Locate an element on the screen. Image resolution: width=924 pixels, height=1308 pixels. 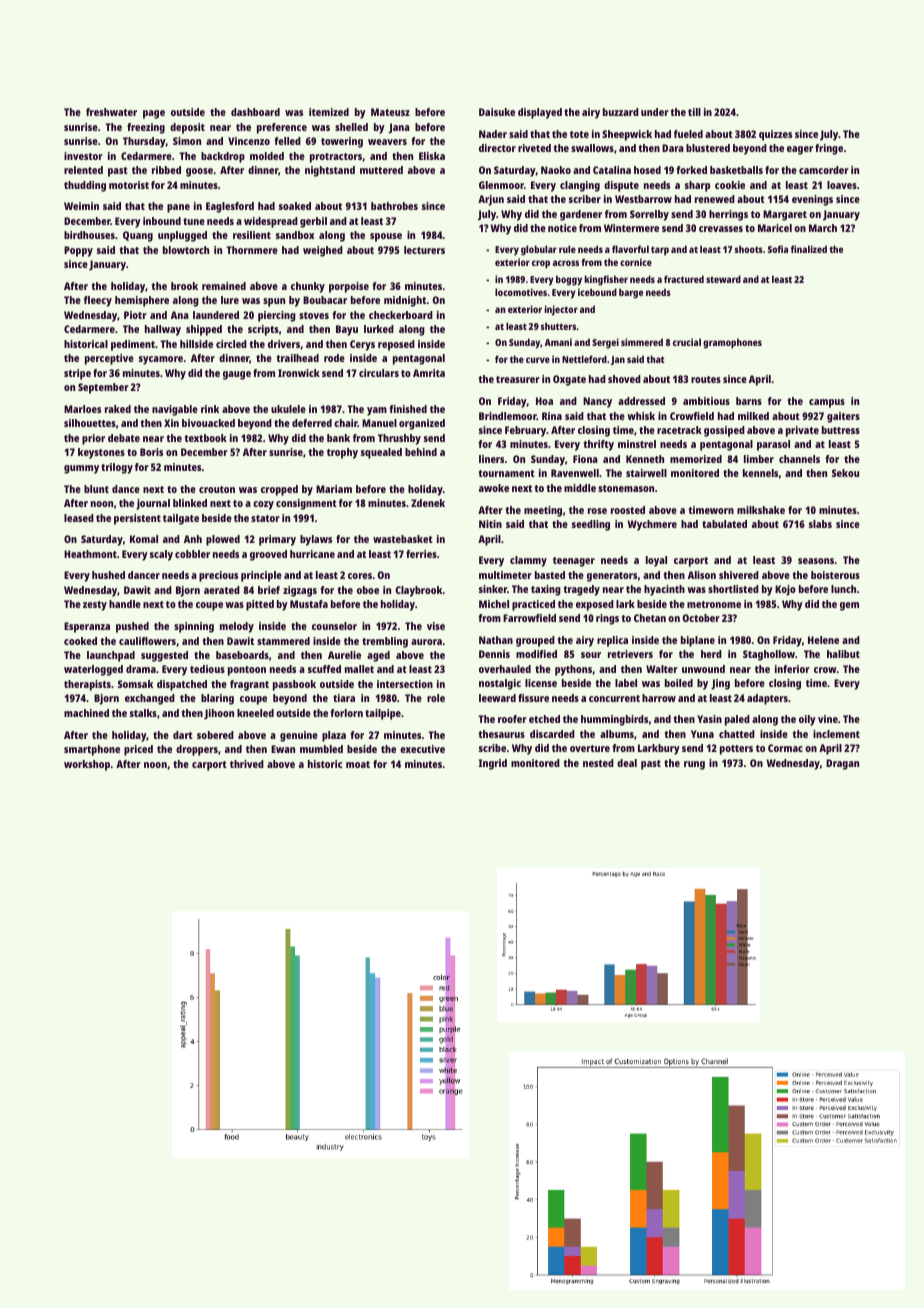
shivered is located at coordinates (739, 575).
